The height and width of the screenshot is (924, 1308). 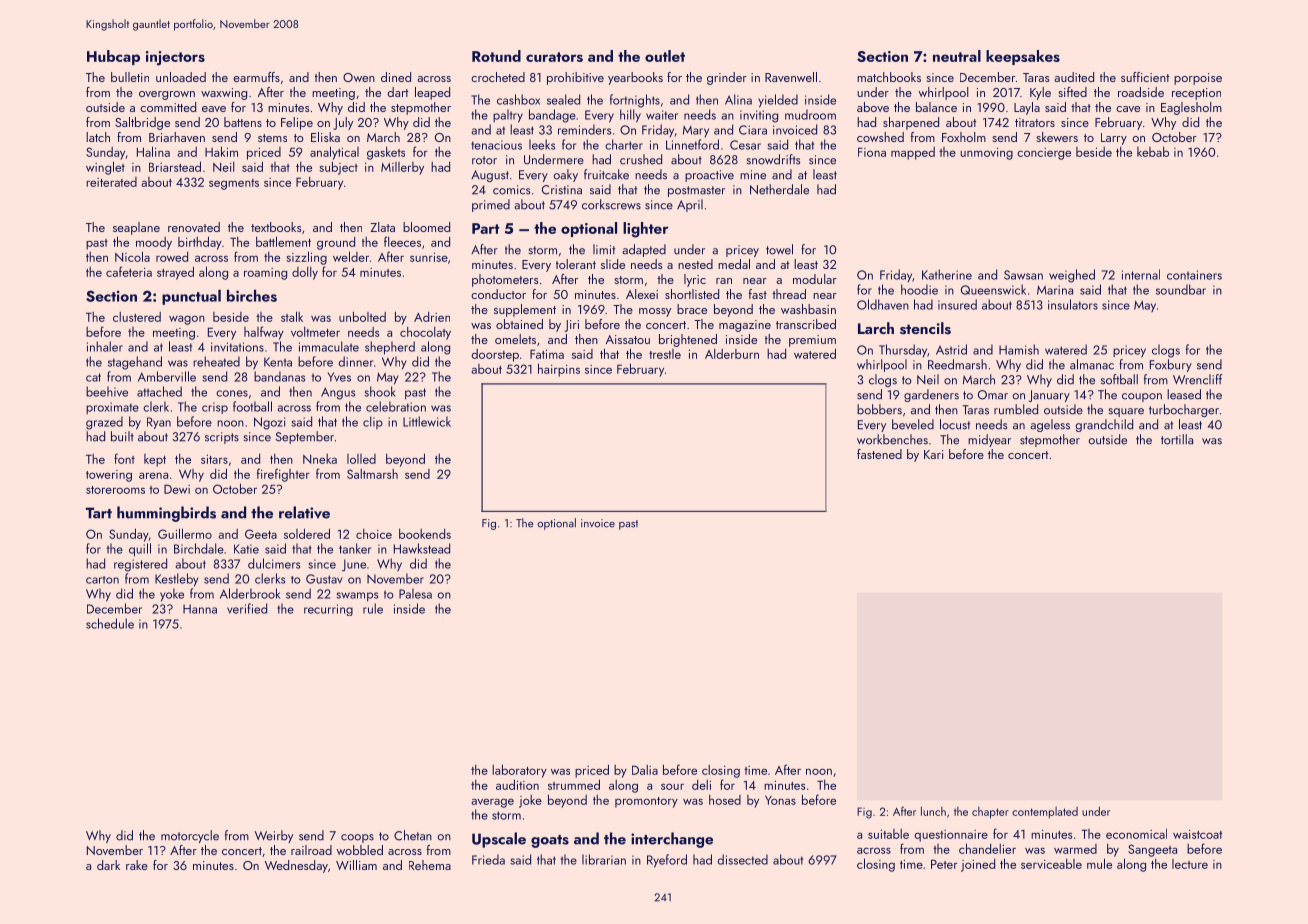 What do you see at coordinates (1177, 439) in the screenshot?
I see `tortilla` at bounding box center [1177, 439].
